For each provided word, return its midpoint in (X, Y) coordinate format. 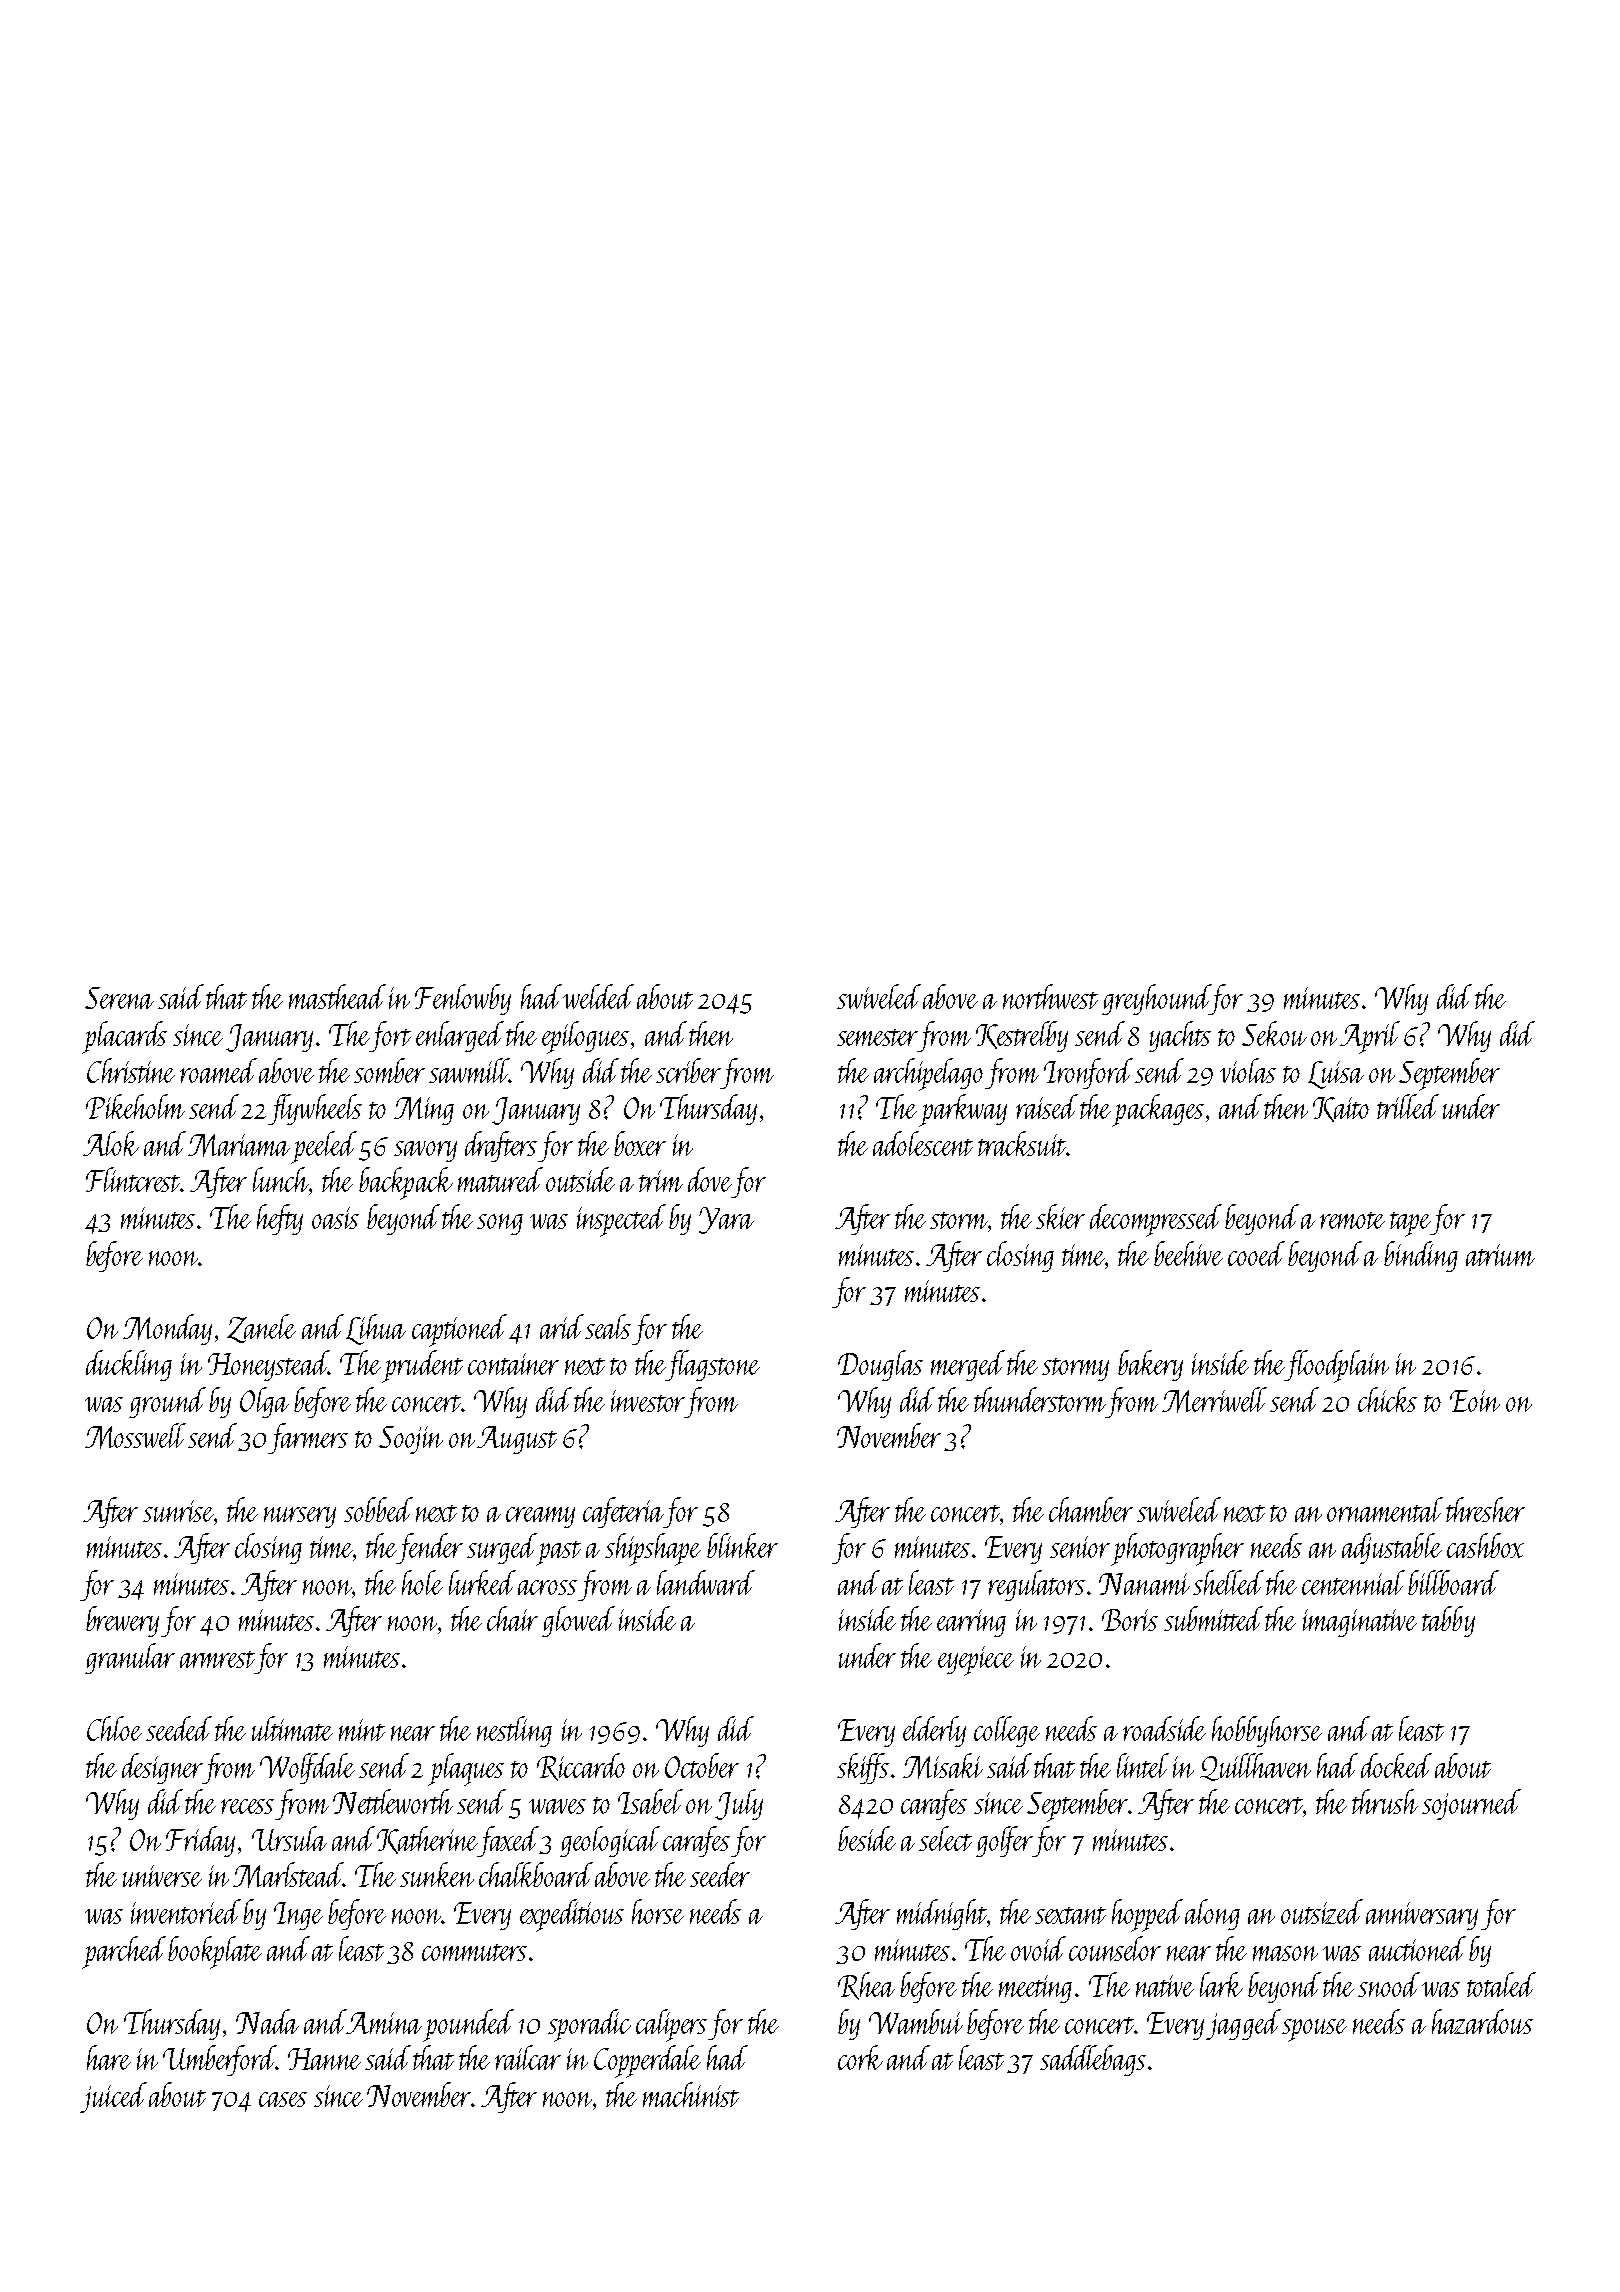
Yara (726, 1220)
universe (162, 1876)
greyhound (1156, 999)
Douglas (880, 1365)
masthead (337, 996)
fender (430, 1548)
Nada (267, 2021)
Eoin (1475, 1401)
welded (598, 996)
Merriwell (1214, 1400)
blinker (742, 1545)
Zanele (261, 1328)
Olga (264, 1402)
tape (1411, 1224)
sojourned (1471, 1804)
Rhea (866, 1986)
